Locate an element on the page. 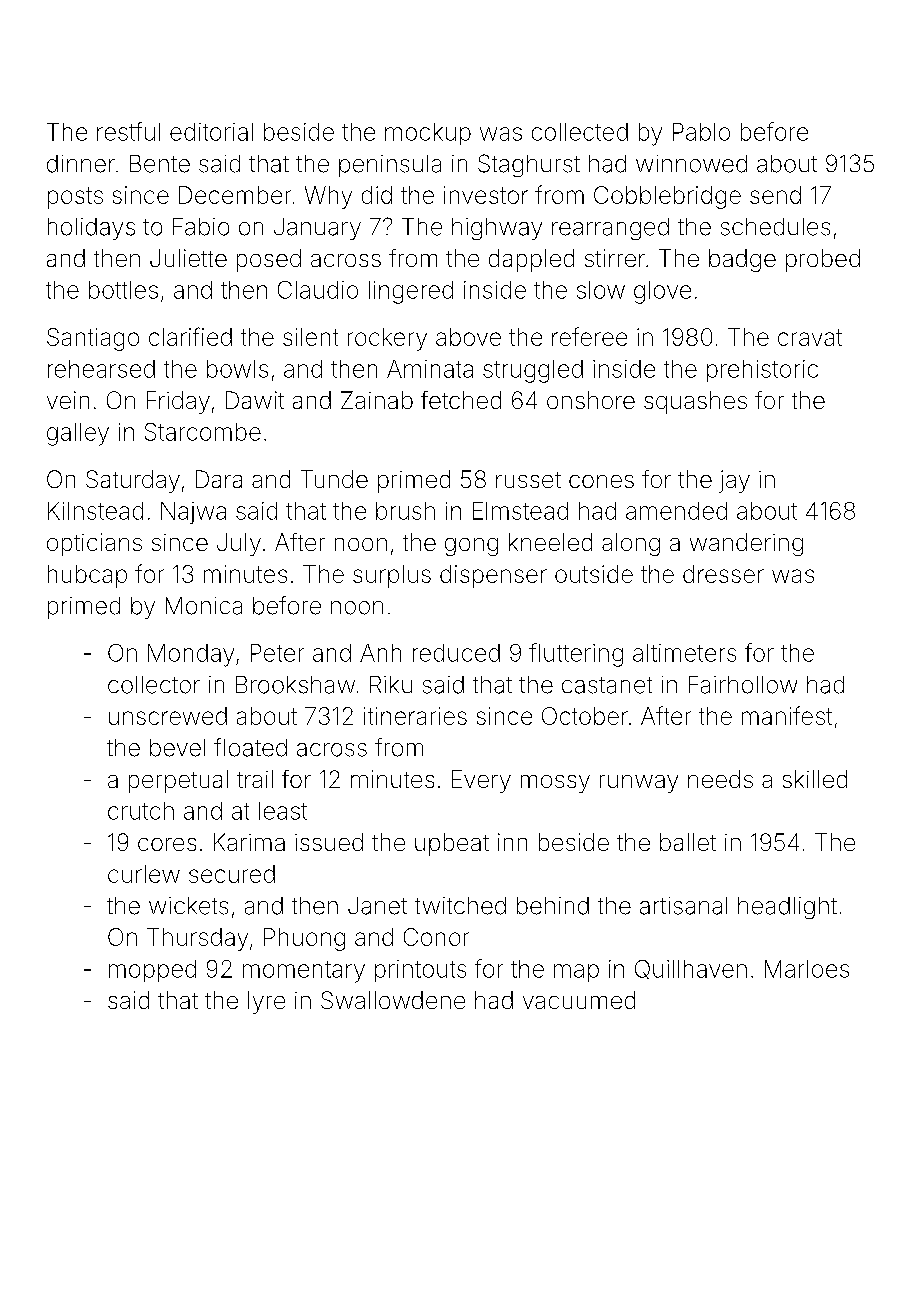 Image resolution: width=924 pixels, height=1314 pixels. Dara is located at coordinates (219, 479).
